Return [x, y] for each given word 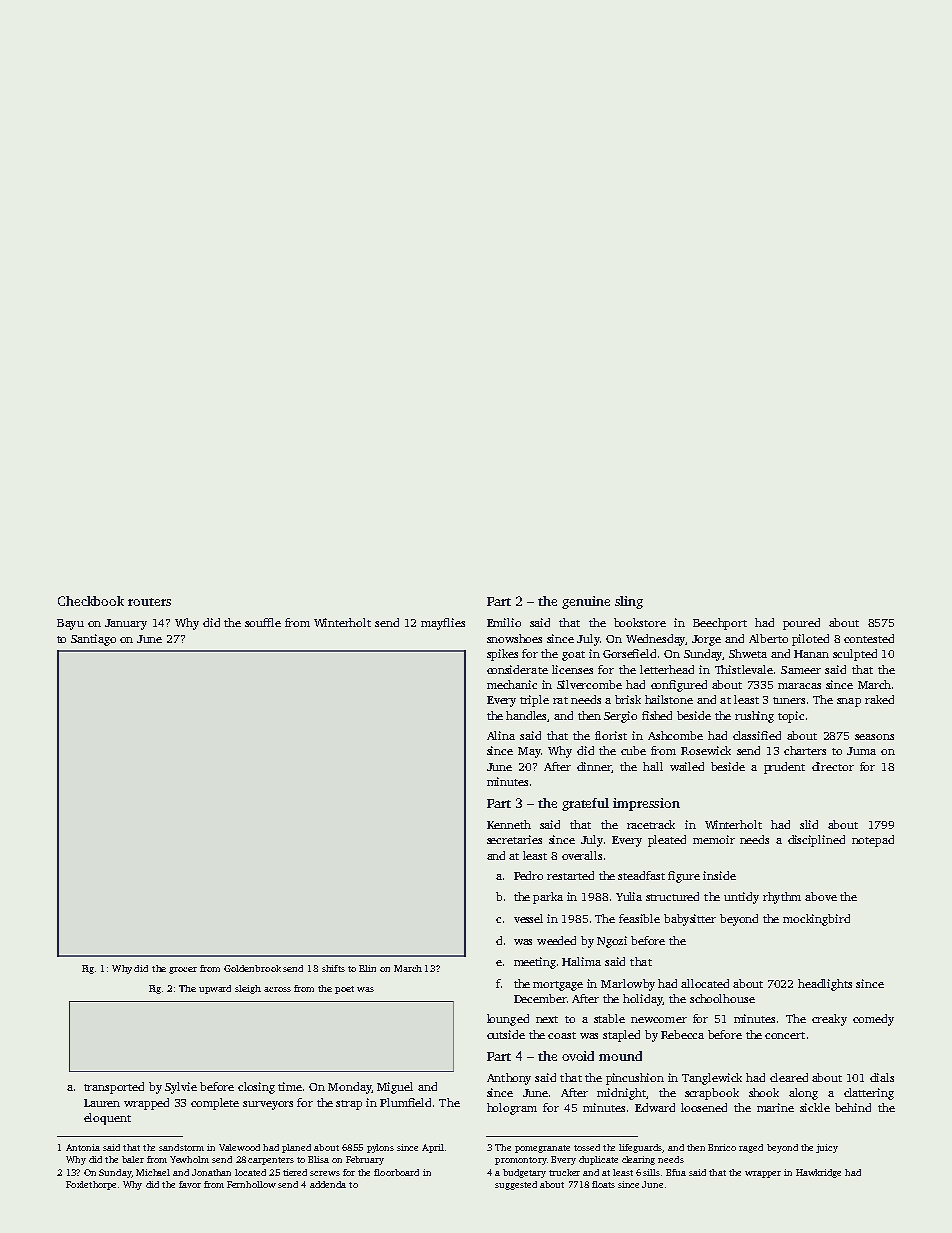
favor [190, 1184]
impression [646, 804]
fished [657, 715]
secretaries [514, 839]
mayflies [443, 624]
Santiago [93, 640]
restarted [570, 875]
